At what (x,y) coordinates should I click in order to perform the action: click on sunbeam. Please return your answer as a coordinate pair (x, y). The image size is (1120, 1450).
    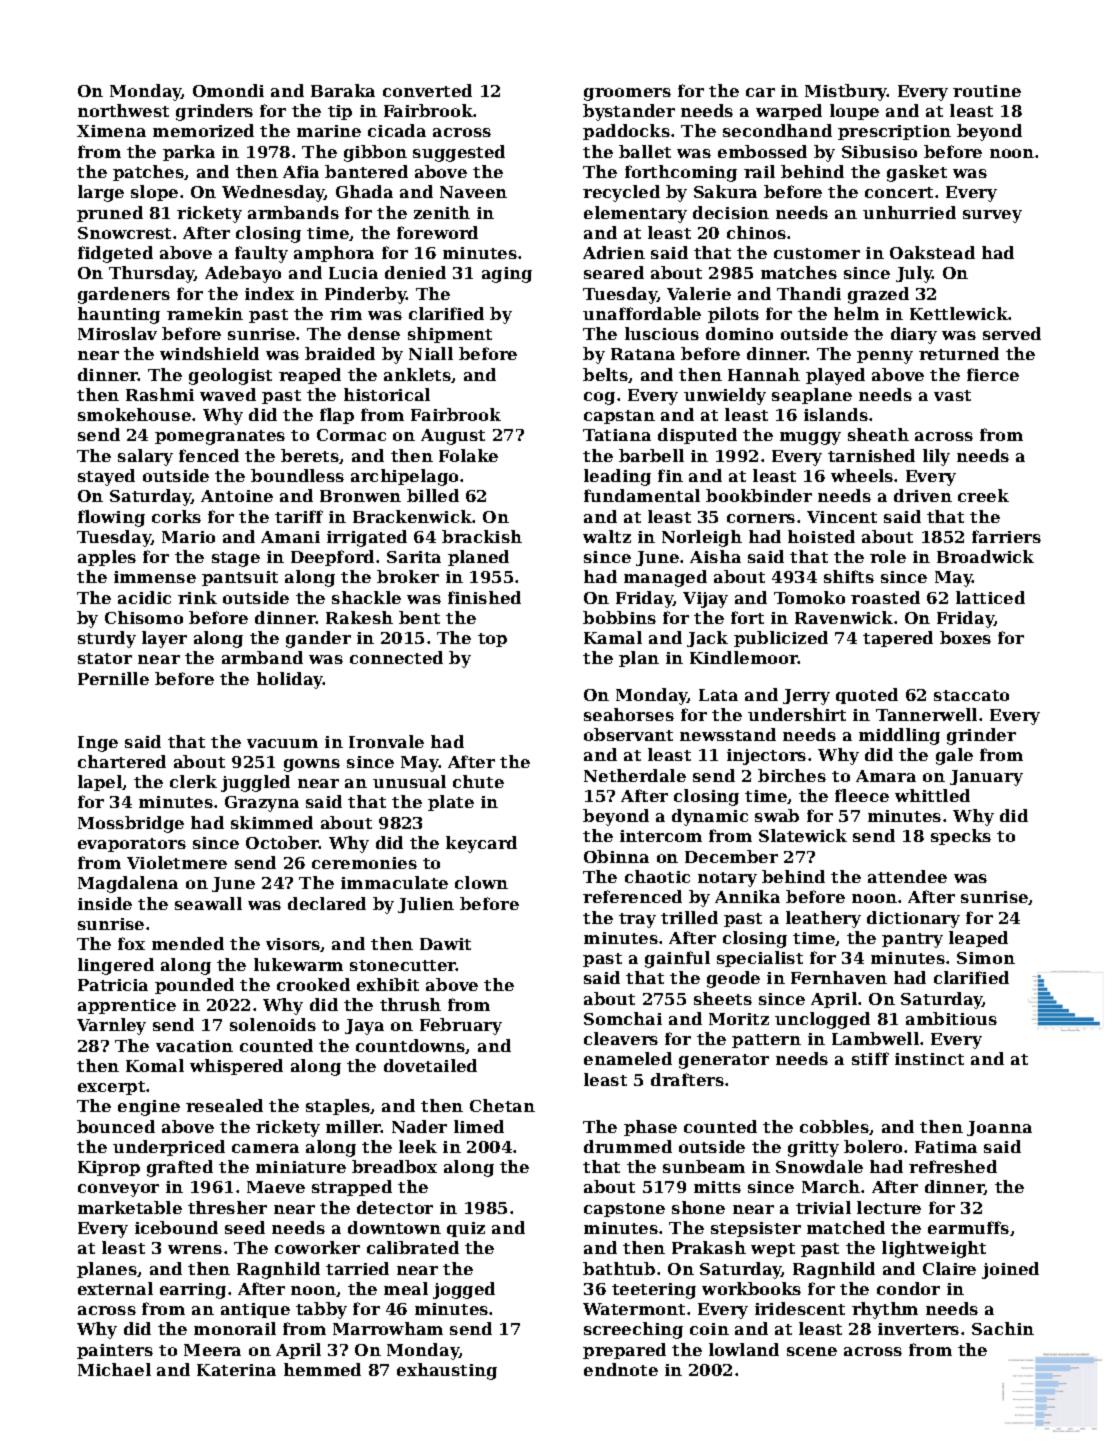
    Looking at the image, I should click on (704, 1166).
